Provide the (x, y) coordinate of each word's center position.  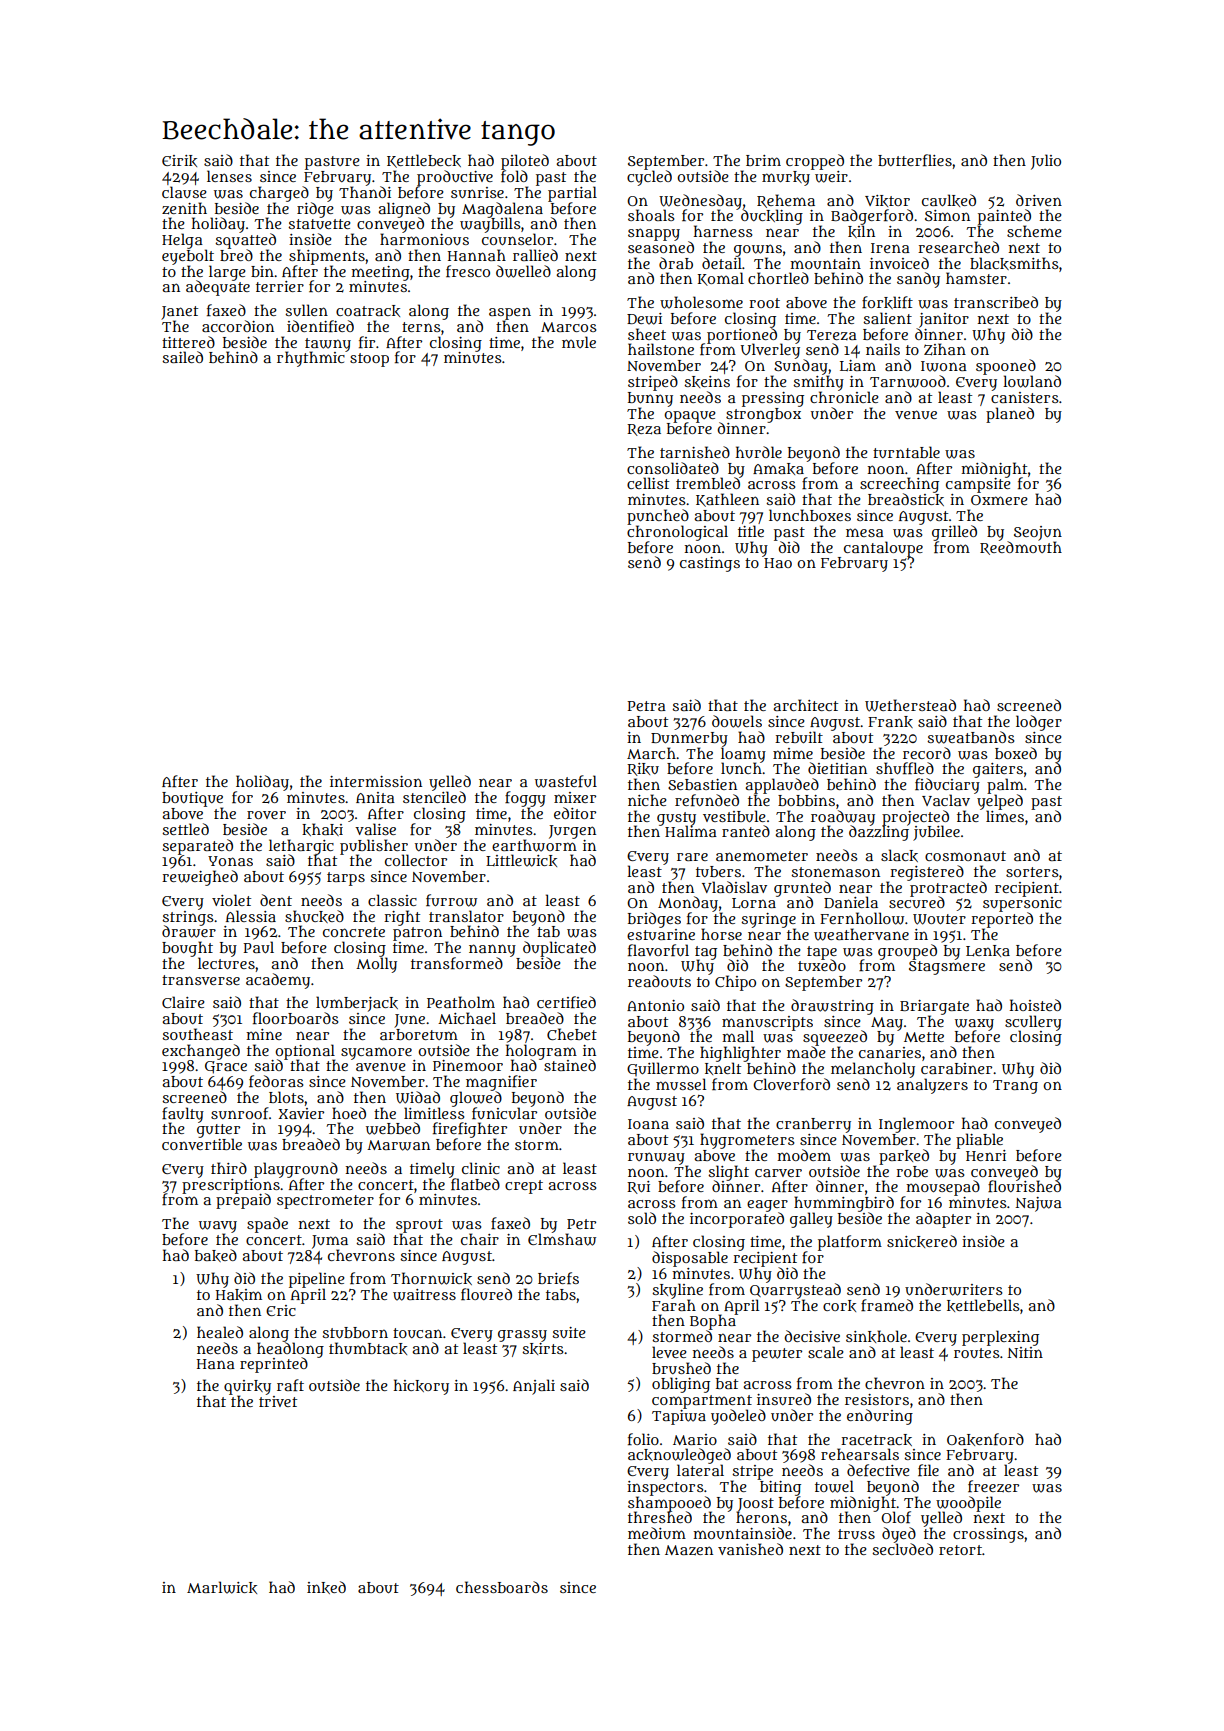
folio (643, 1439)
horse (721, 934)
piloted (525, 162)
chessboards (502, 1587)
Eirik (179, 161)
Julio (1046, 162)
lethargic (301, 846)
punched (658, 517)
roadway (843, 818)
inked (326, 1587)
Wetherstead (910, 705)
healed (220, 1332)
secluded (902, 1549)
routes (976, 1353)
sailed (182, 357)
